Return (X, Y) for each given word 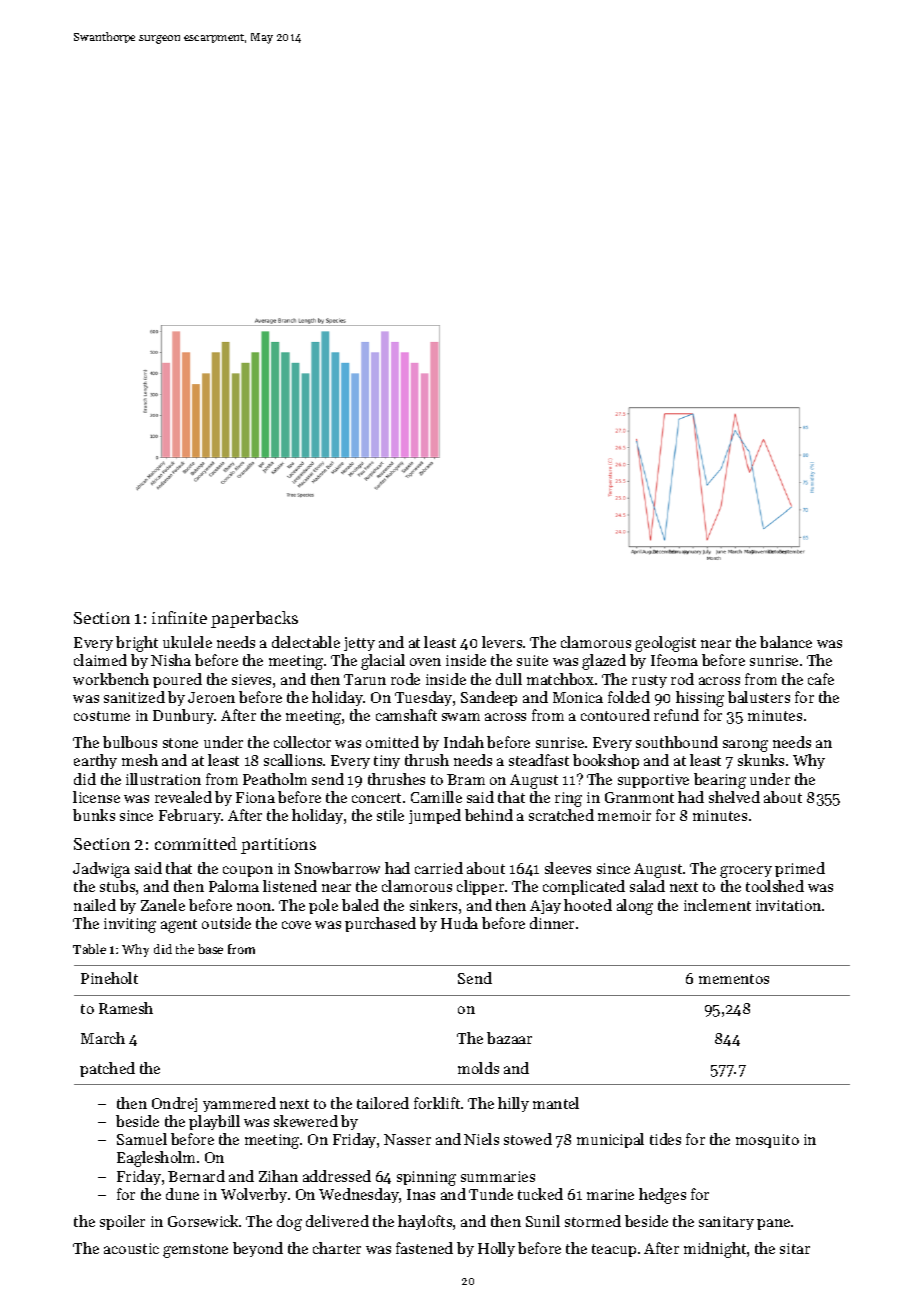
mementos (734, 979)
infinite (179, 617)
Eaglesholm (156, 1159)
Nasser (407, 1139)
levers (502, 642)
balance (786, 642)
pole (323, 906)
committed (196, 843)
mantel (556, 1103)
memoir (624, 815)
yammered (239, 1104)
